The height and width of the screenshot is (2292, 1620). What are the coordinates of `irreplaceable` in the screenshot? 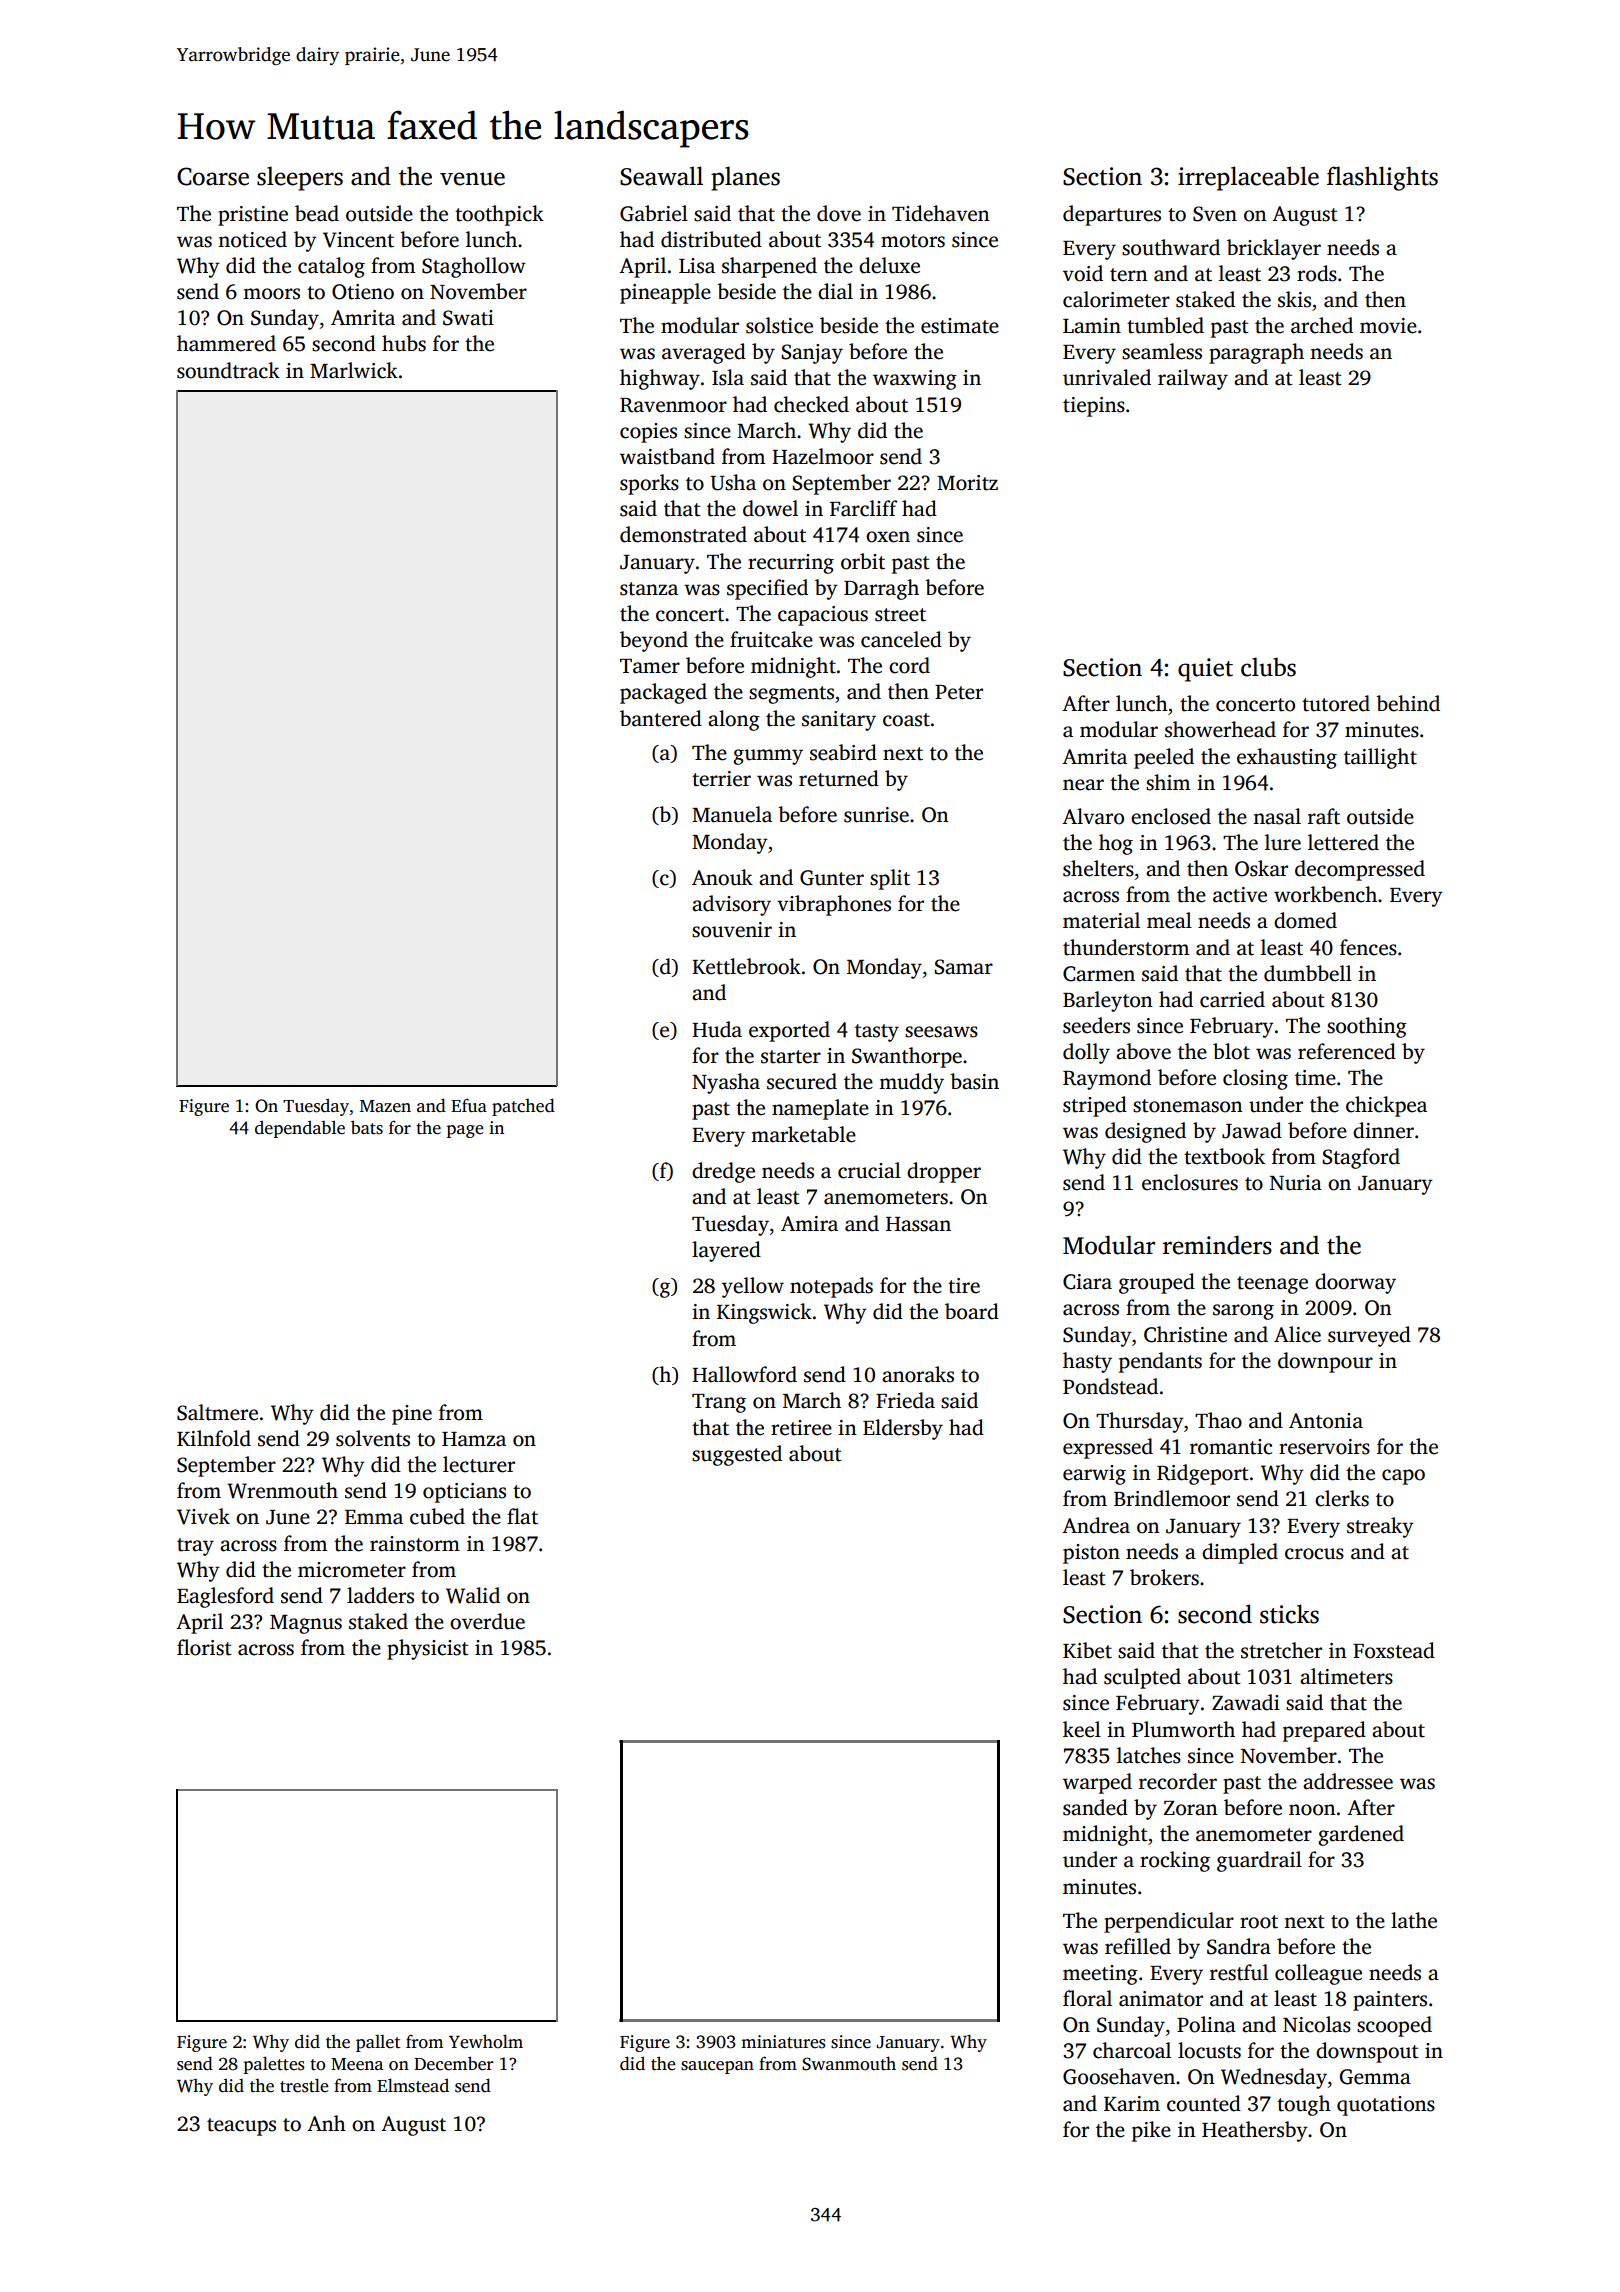 It's located at (1248, 178).
